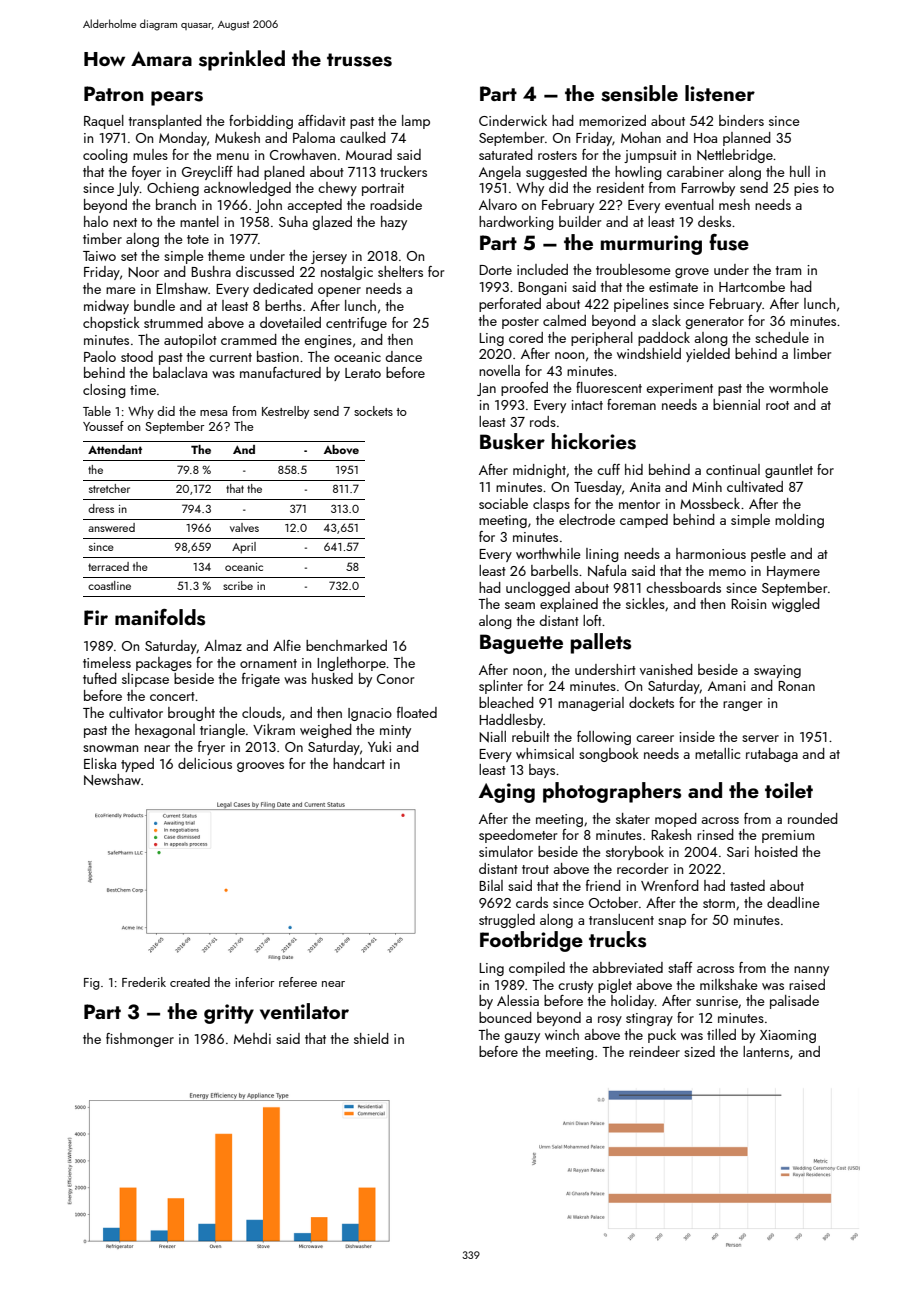 The width and height of the page is (924, 1308). I want to click on metallic, so click(717, 753).
